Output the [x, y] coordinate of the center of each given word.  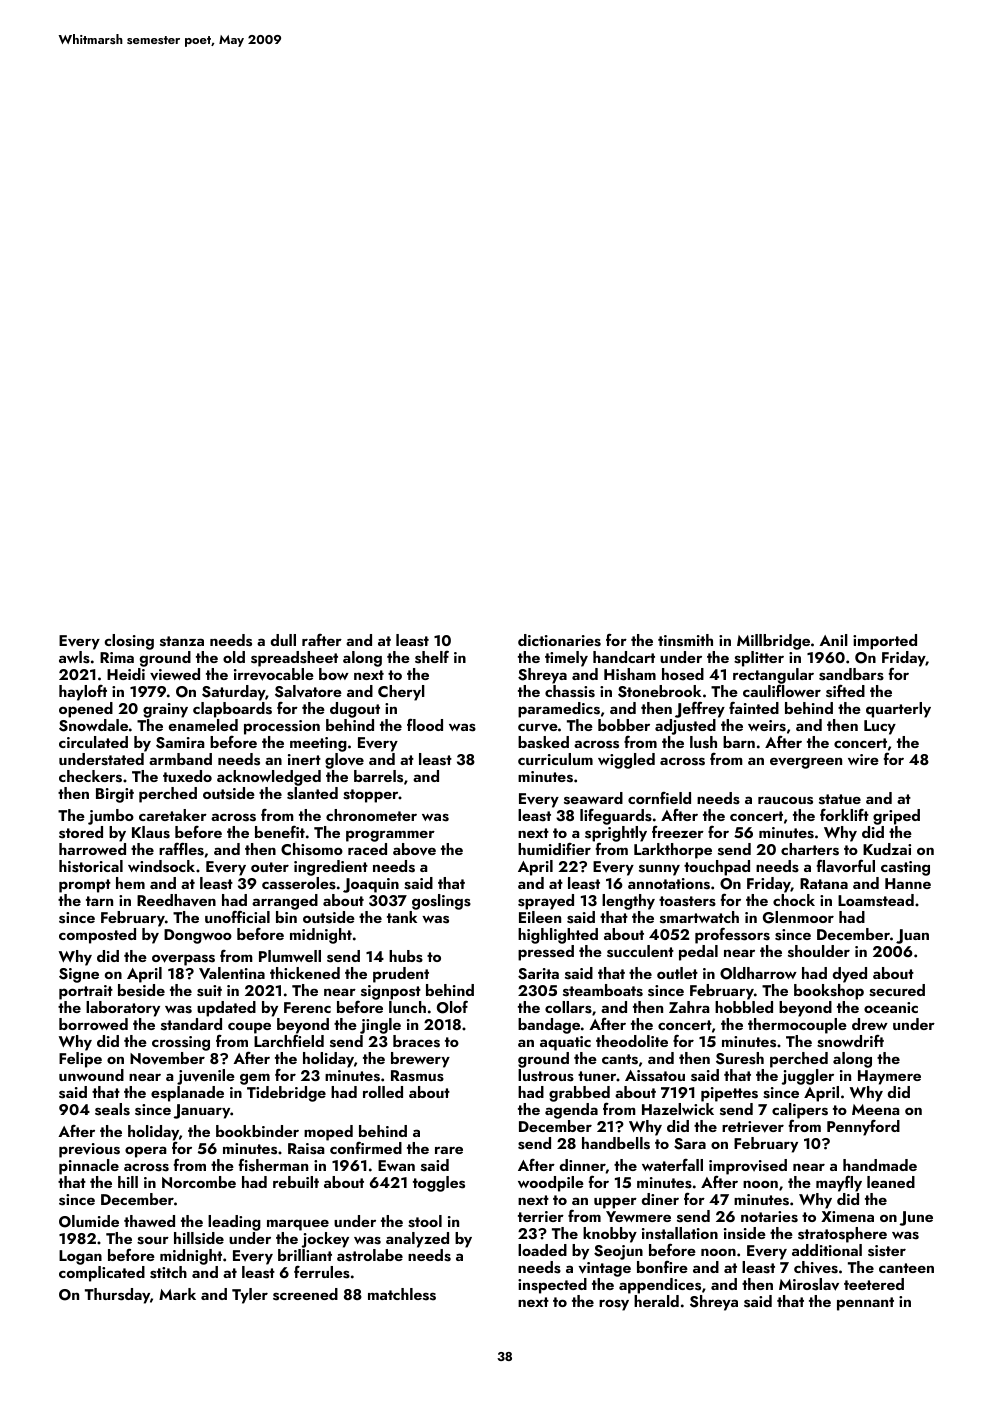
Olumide [89, 1221]
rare [449, 1150]
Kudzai [887, 849]
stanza [182, 641]
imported [885, 642]
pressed [546, 953]
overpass [183, 960]
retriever [753, 1127]
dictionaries [559, 640]
